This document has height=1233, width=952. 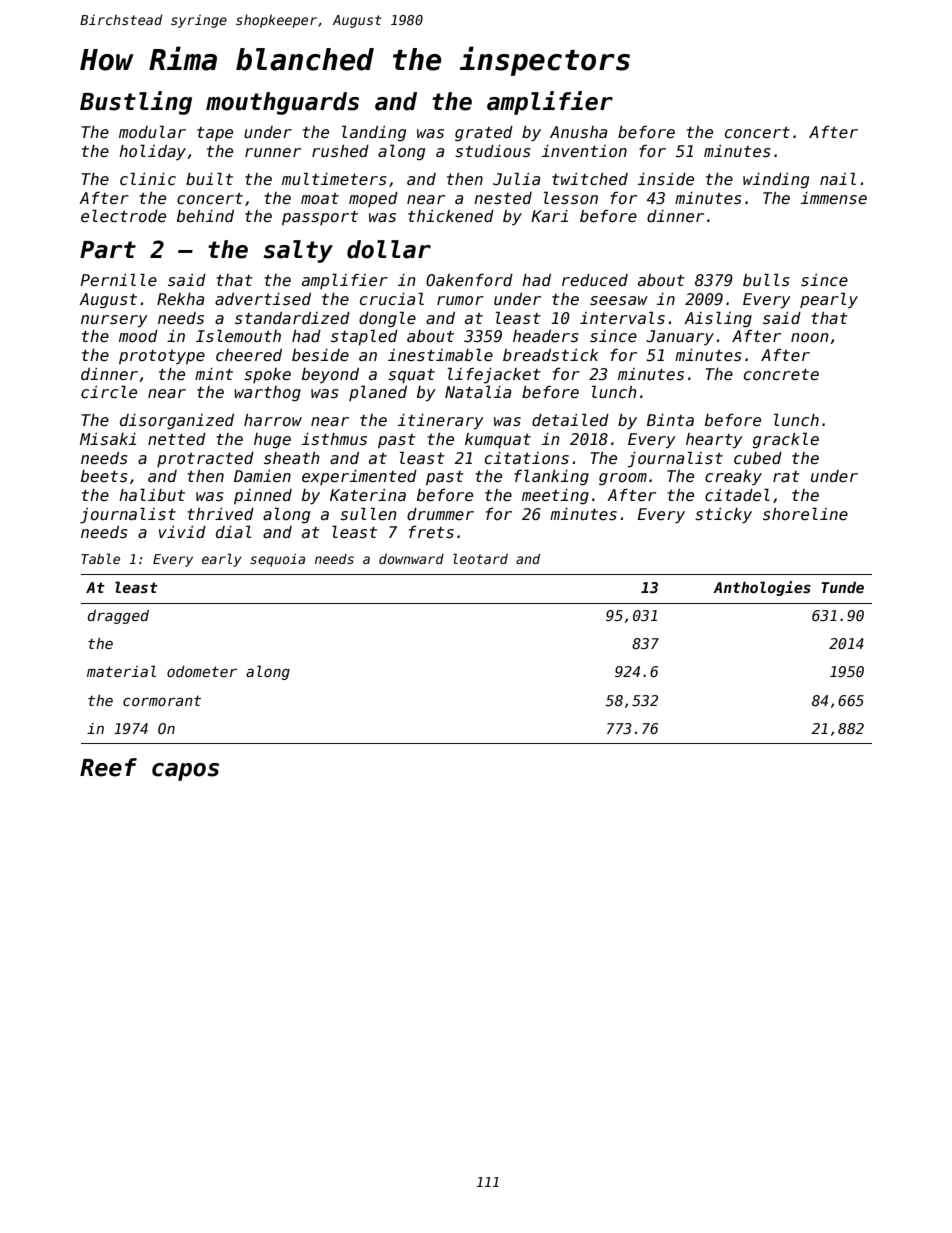 I want to click on Anthologies, so click(x=762, y=588).
